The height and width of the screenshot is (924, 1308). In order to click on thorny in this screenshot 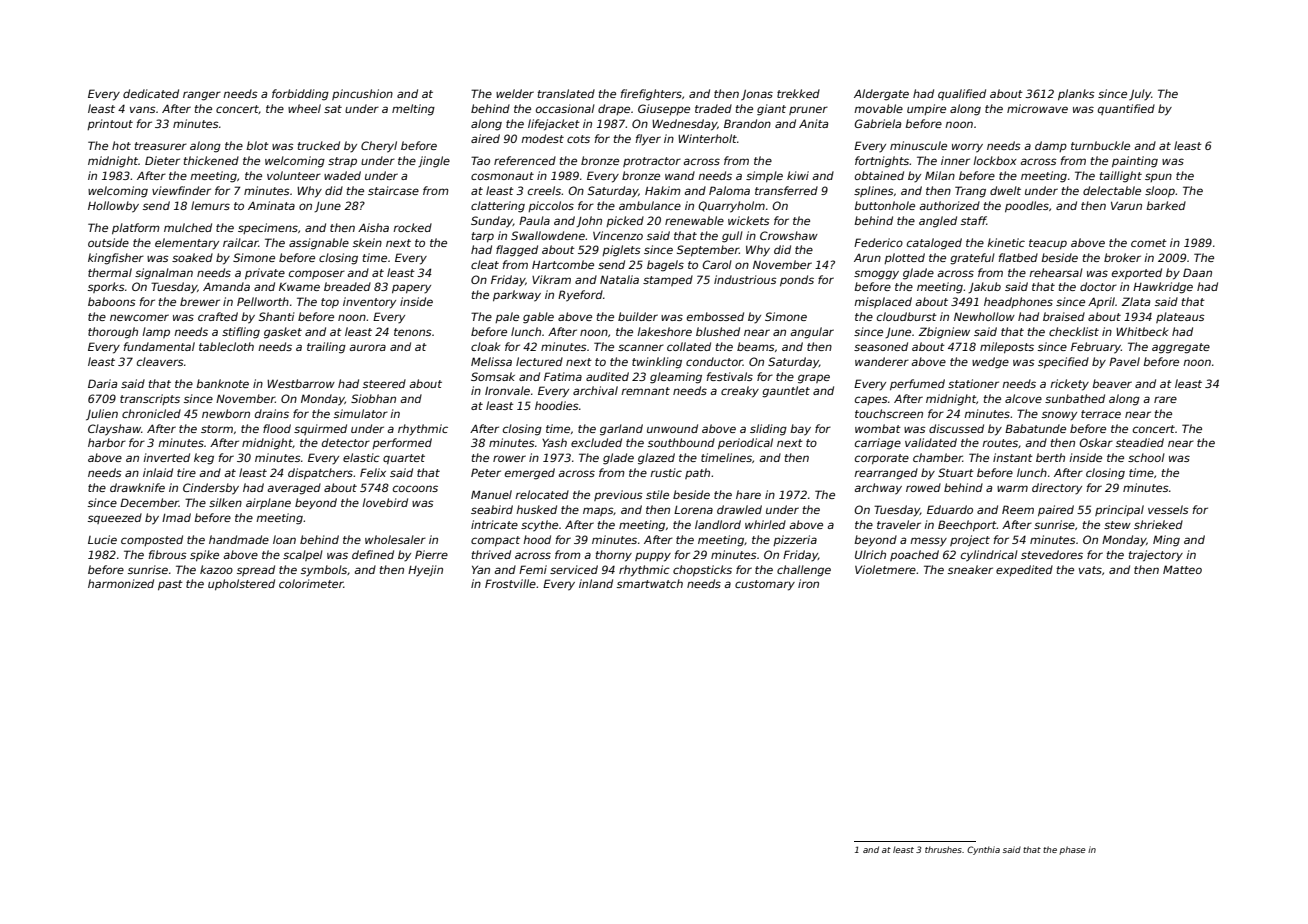, I will do `click(614, 556)`.
